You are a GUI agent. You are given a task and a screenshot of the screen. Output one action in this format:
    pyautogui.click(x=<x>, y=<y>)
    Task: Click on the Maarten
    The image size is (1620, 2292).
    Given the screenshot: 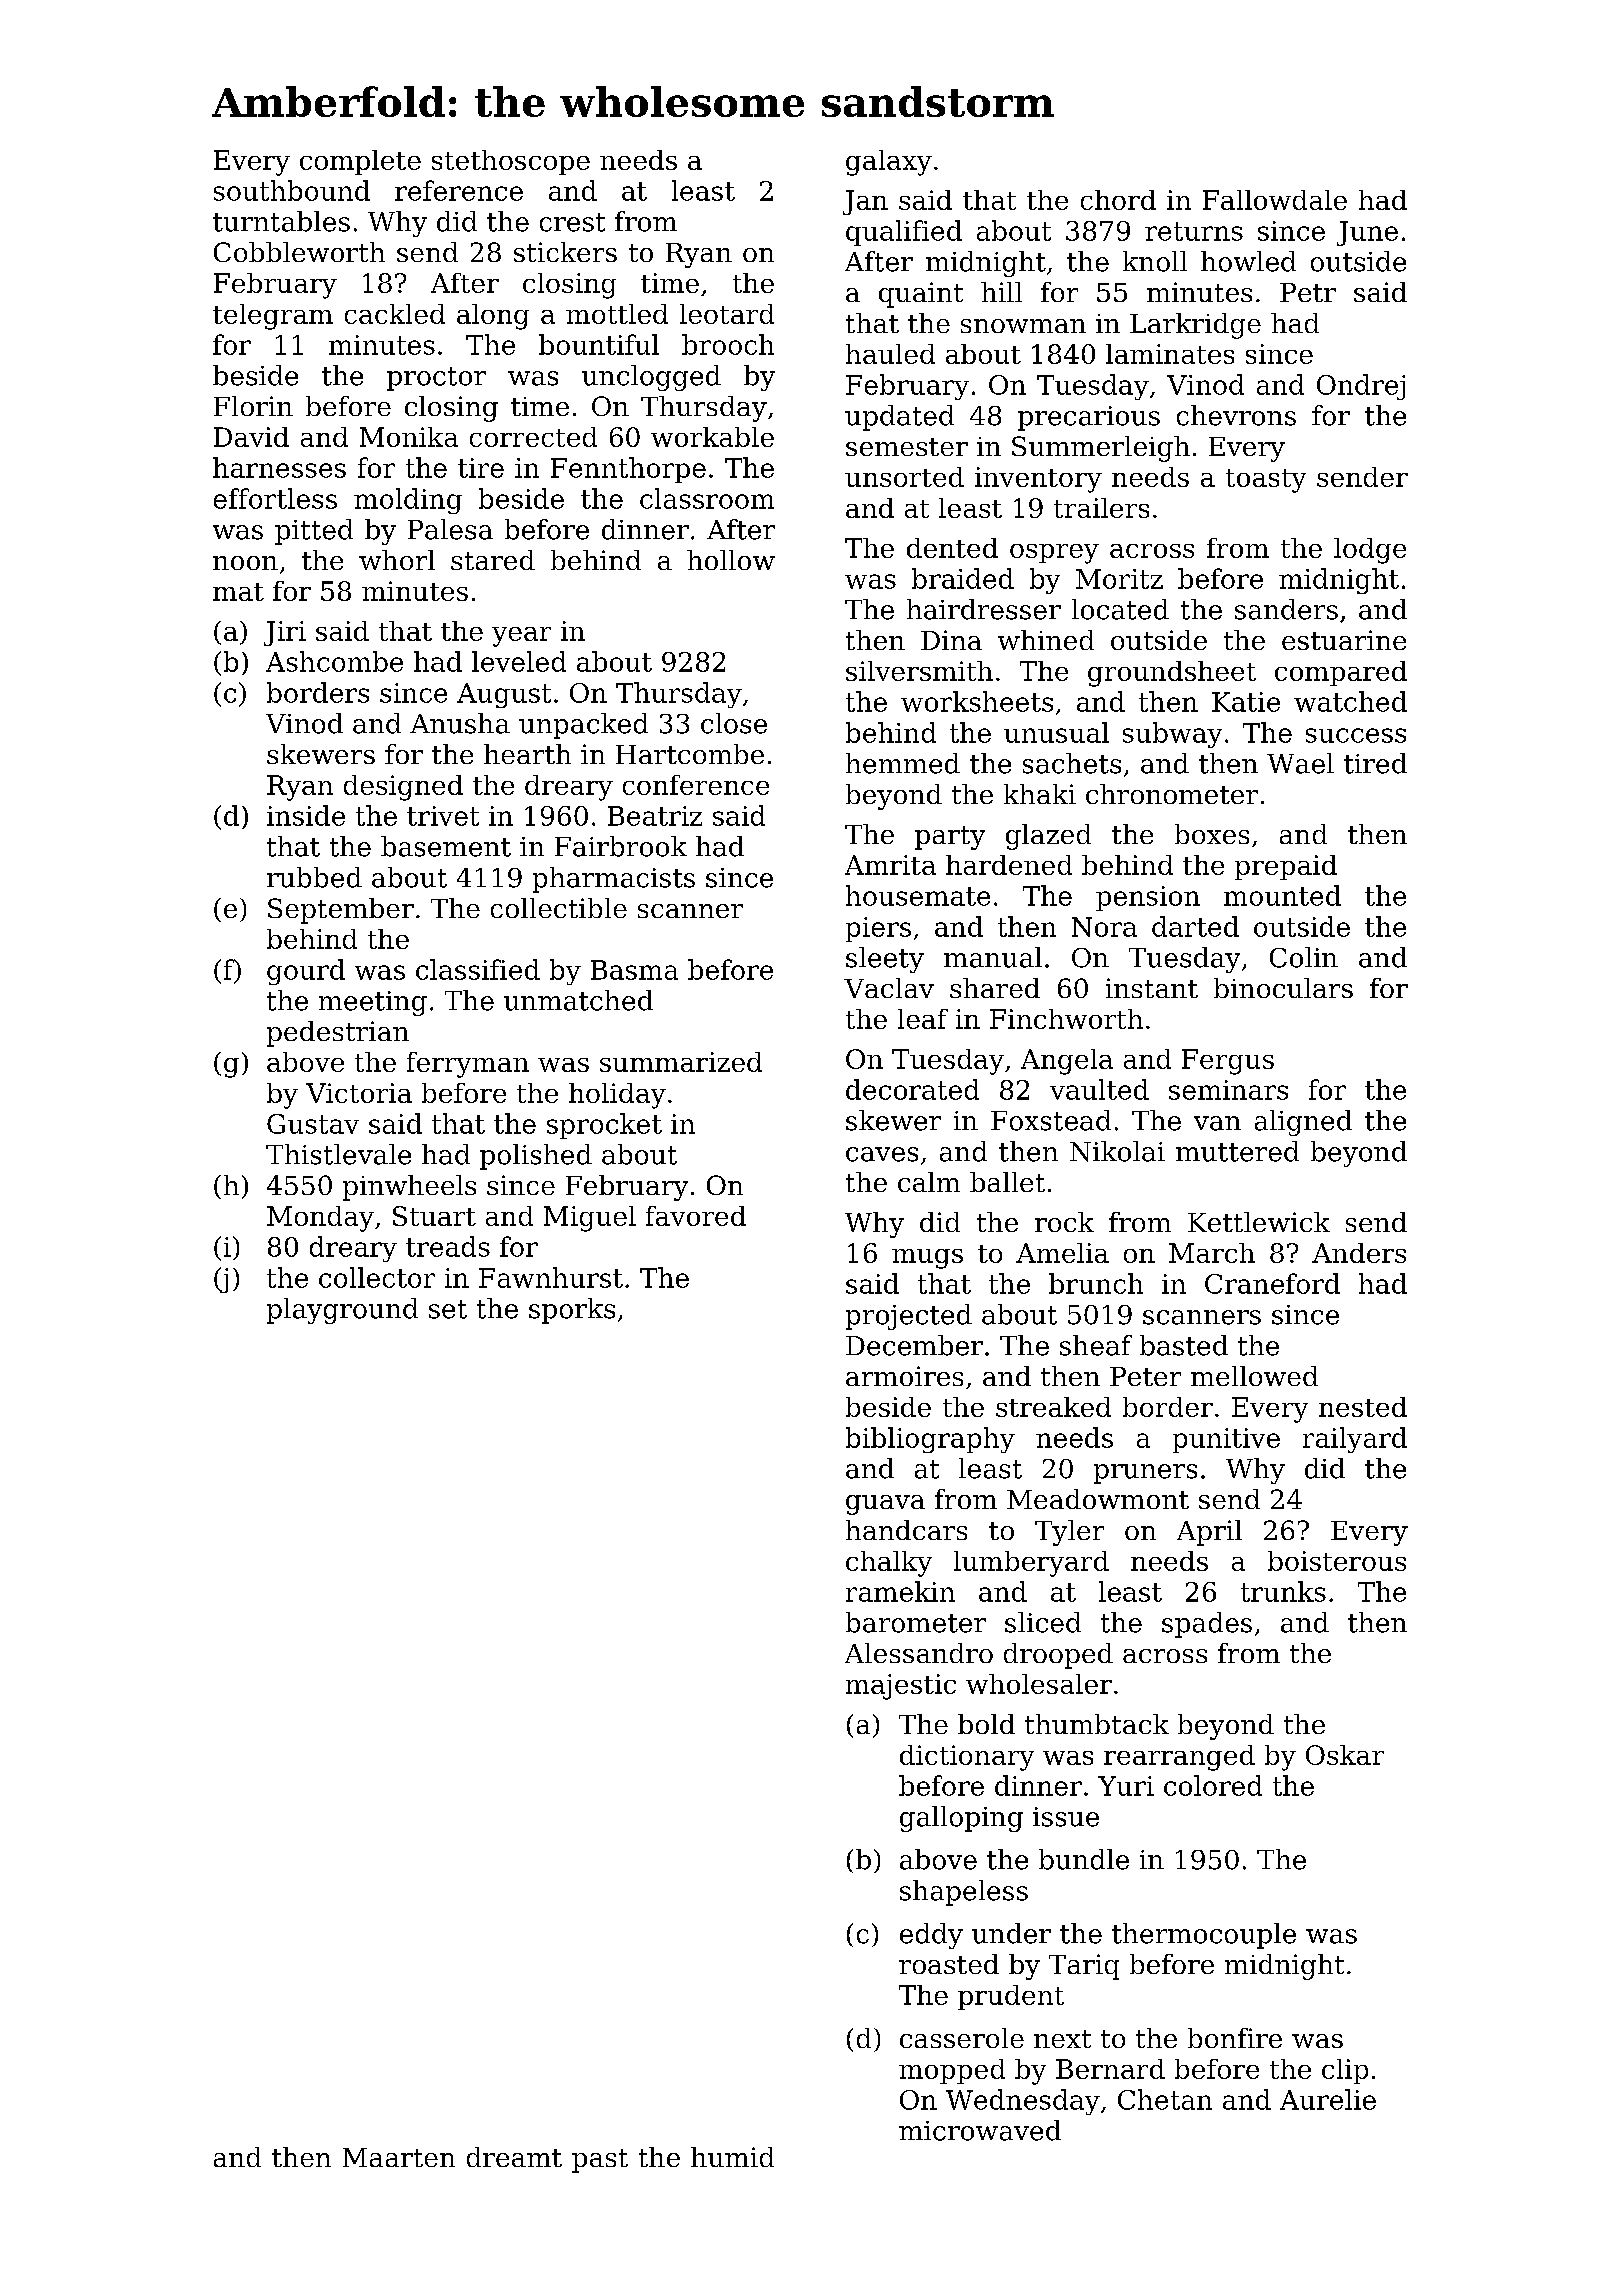 What is the action you would take?
    pyautogui.click(x=399, y=2157)
